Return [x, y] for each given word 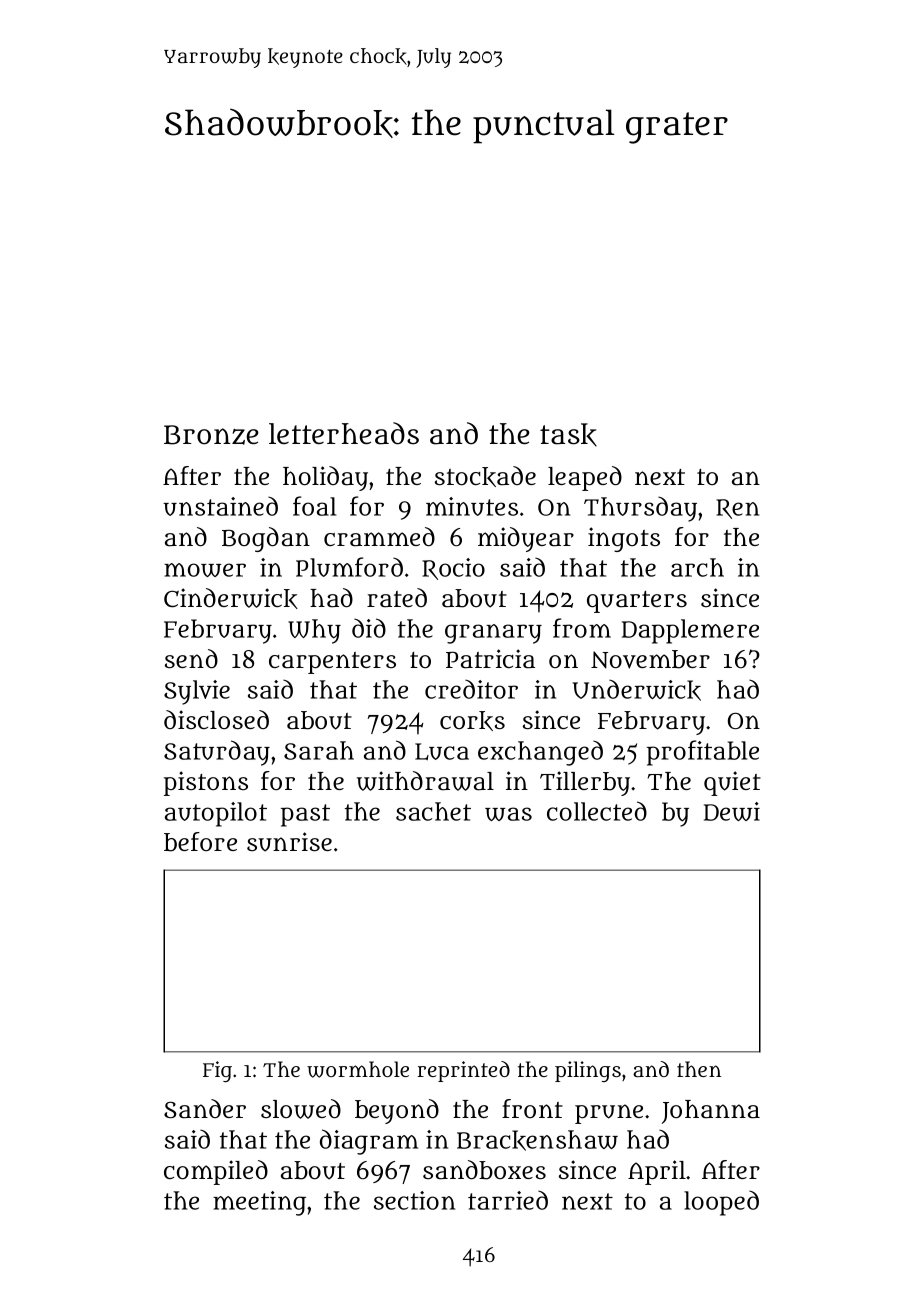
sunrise [289, 842]
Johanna [711, 1112]
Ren [737, 509]
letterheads [344, 433]
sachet [433, 811]
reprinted [463, 1071]
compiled [216, 1172]
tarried [508, 1200]
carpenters [332, 663]
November [650, 659]
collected [597, 811]
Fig [217, 1071]
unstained [220, 506]
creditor [471, 689]
